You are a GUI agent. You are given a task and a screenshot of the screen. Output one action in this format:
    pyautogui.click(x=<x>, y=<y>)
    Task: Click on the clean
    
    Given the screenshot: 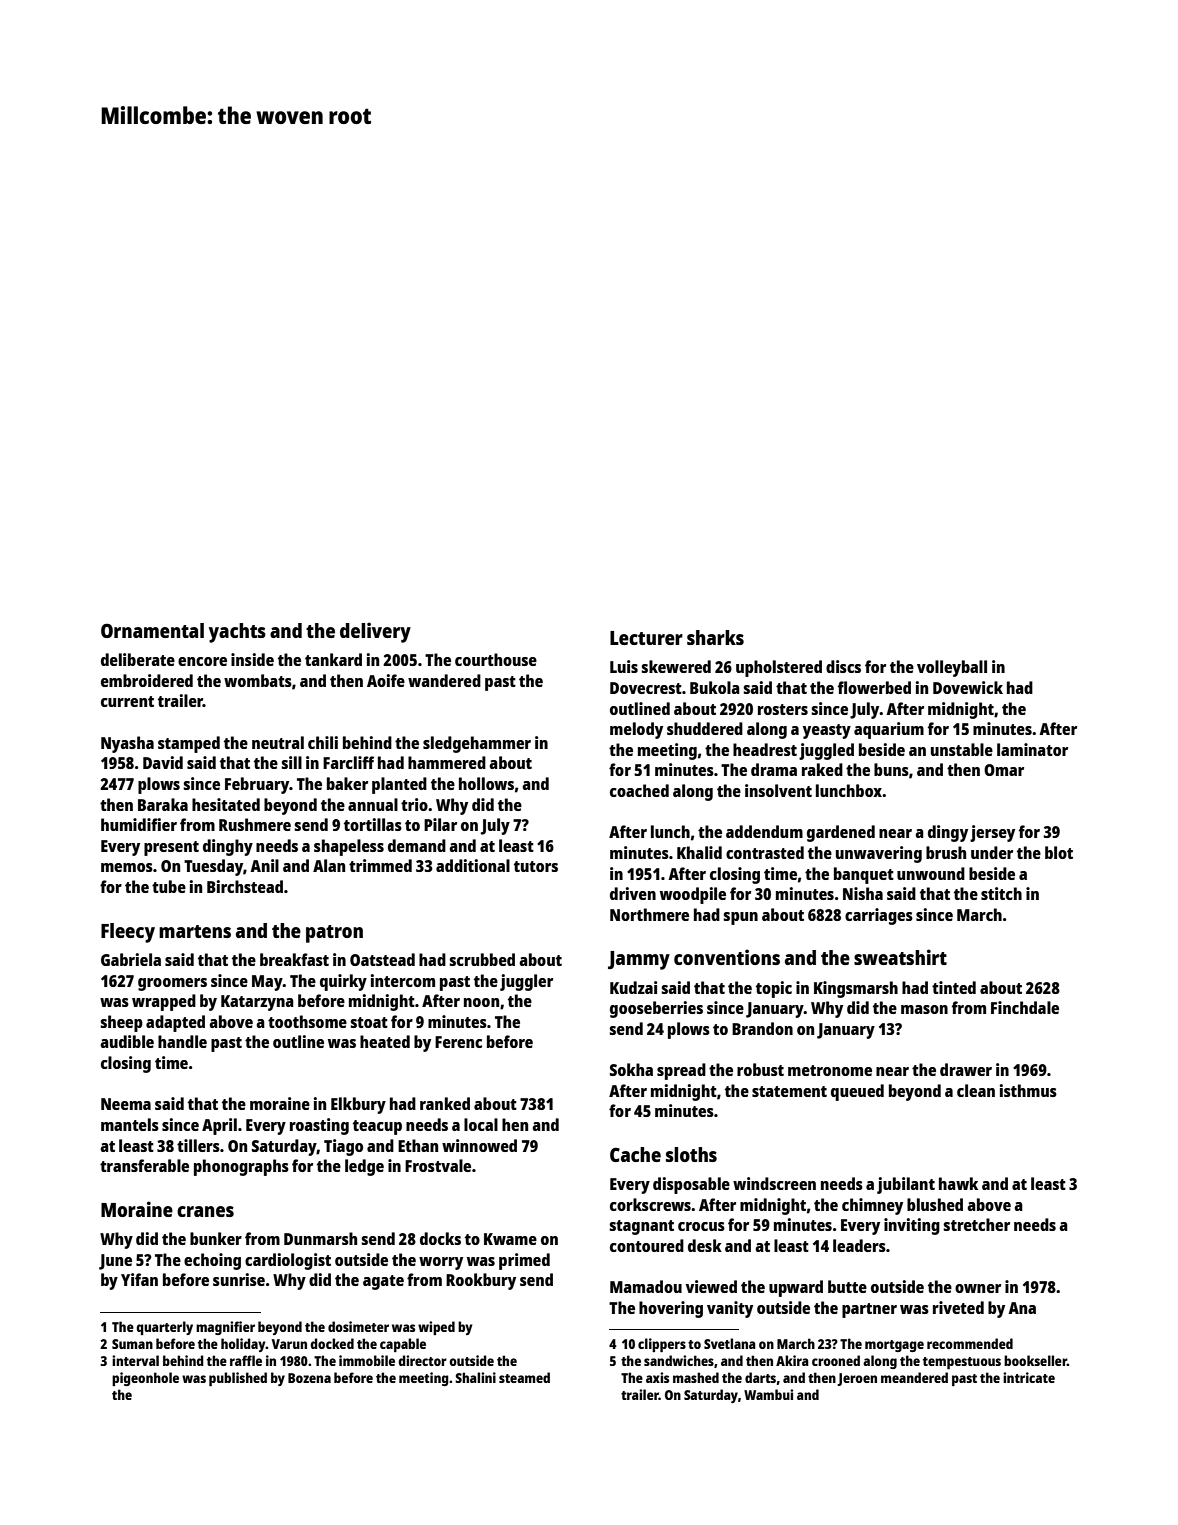 What is the action you would take?
    pyautogui.click(x=976, y=1090)
